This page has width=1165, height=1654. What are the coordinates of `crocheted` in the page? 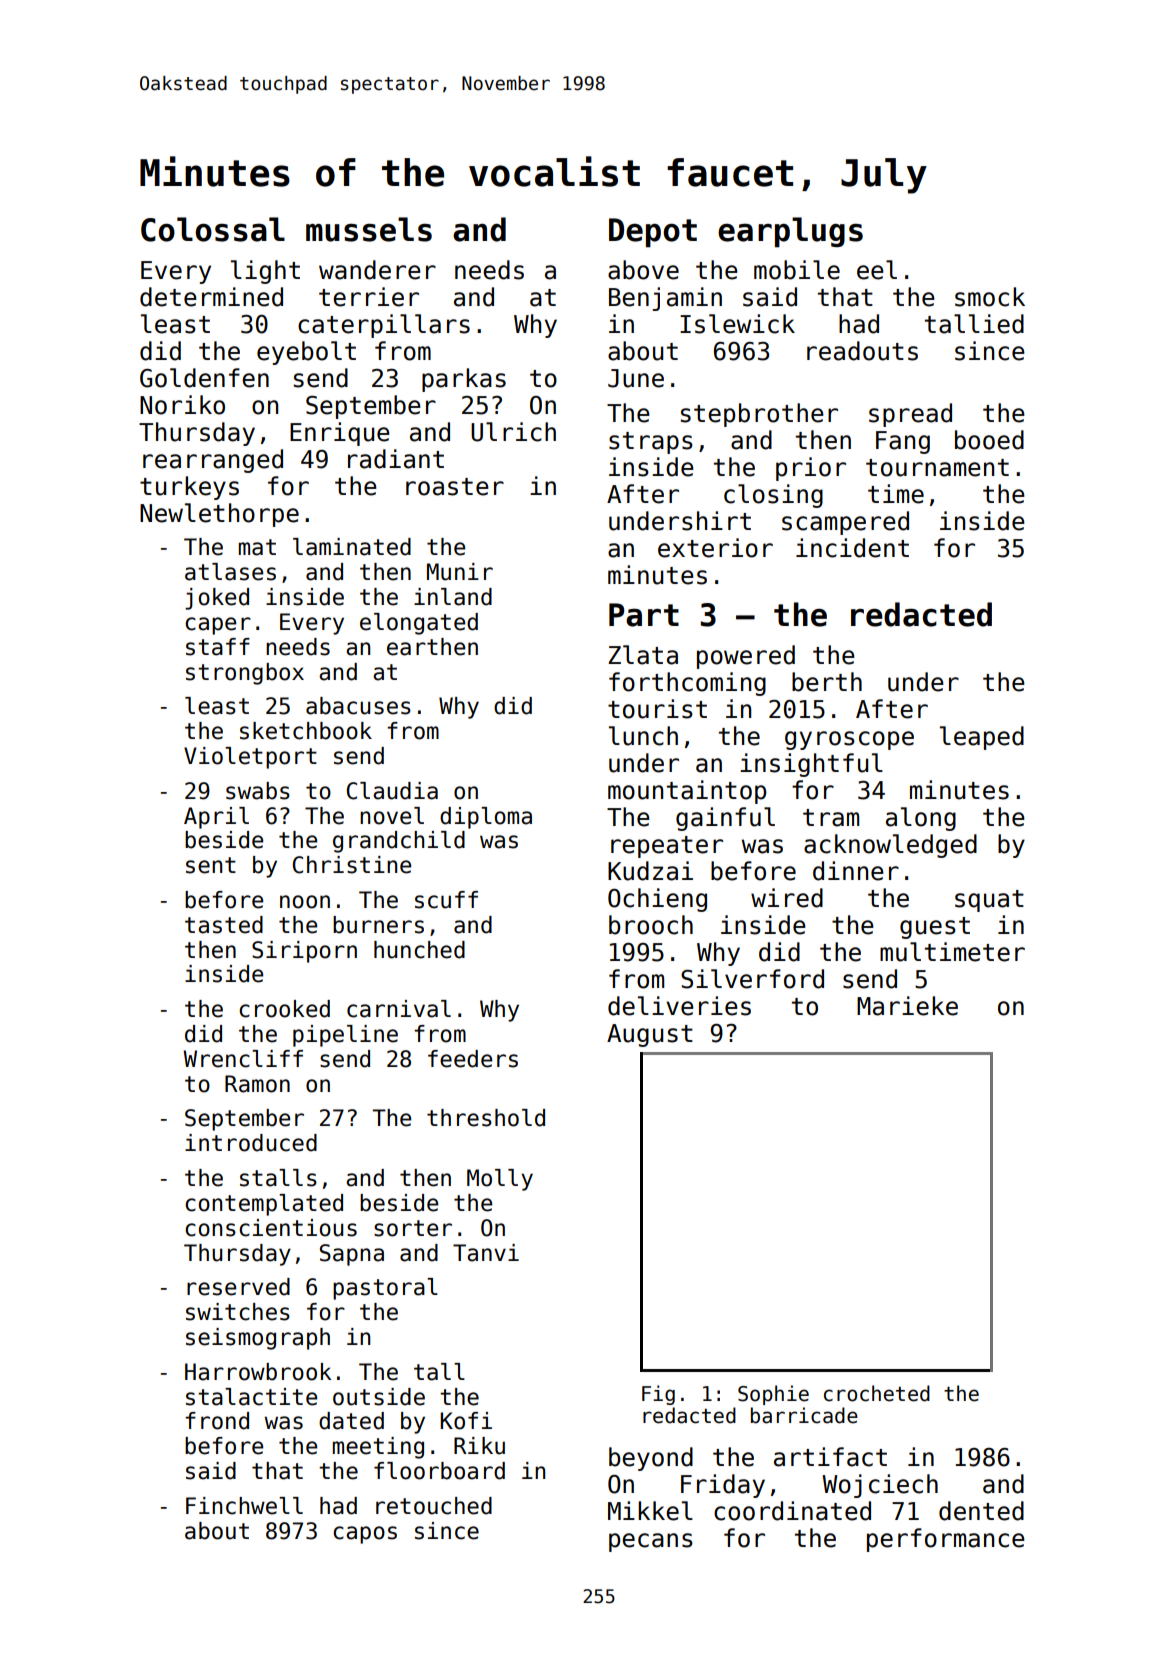 It's located at (877, 1393).
